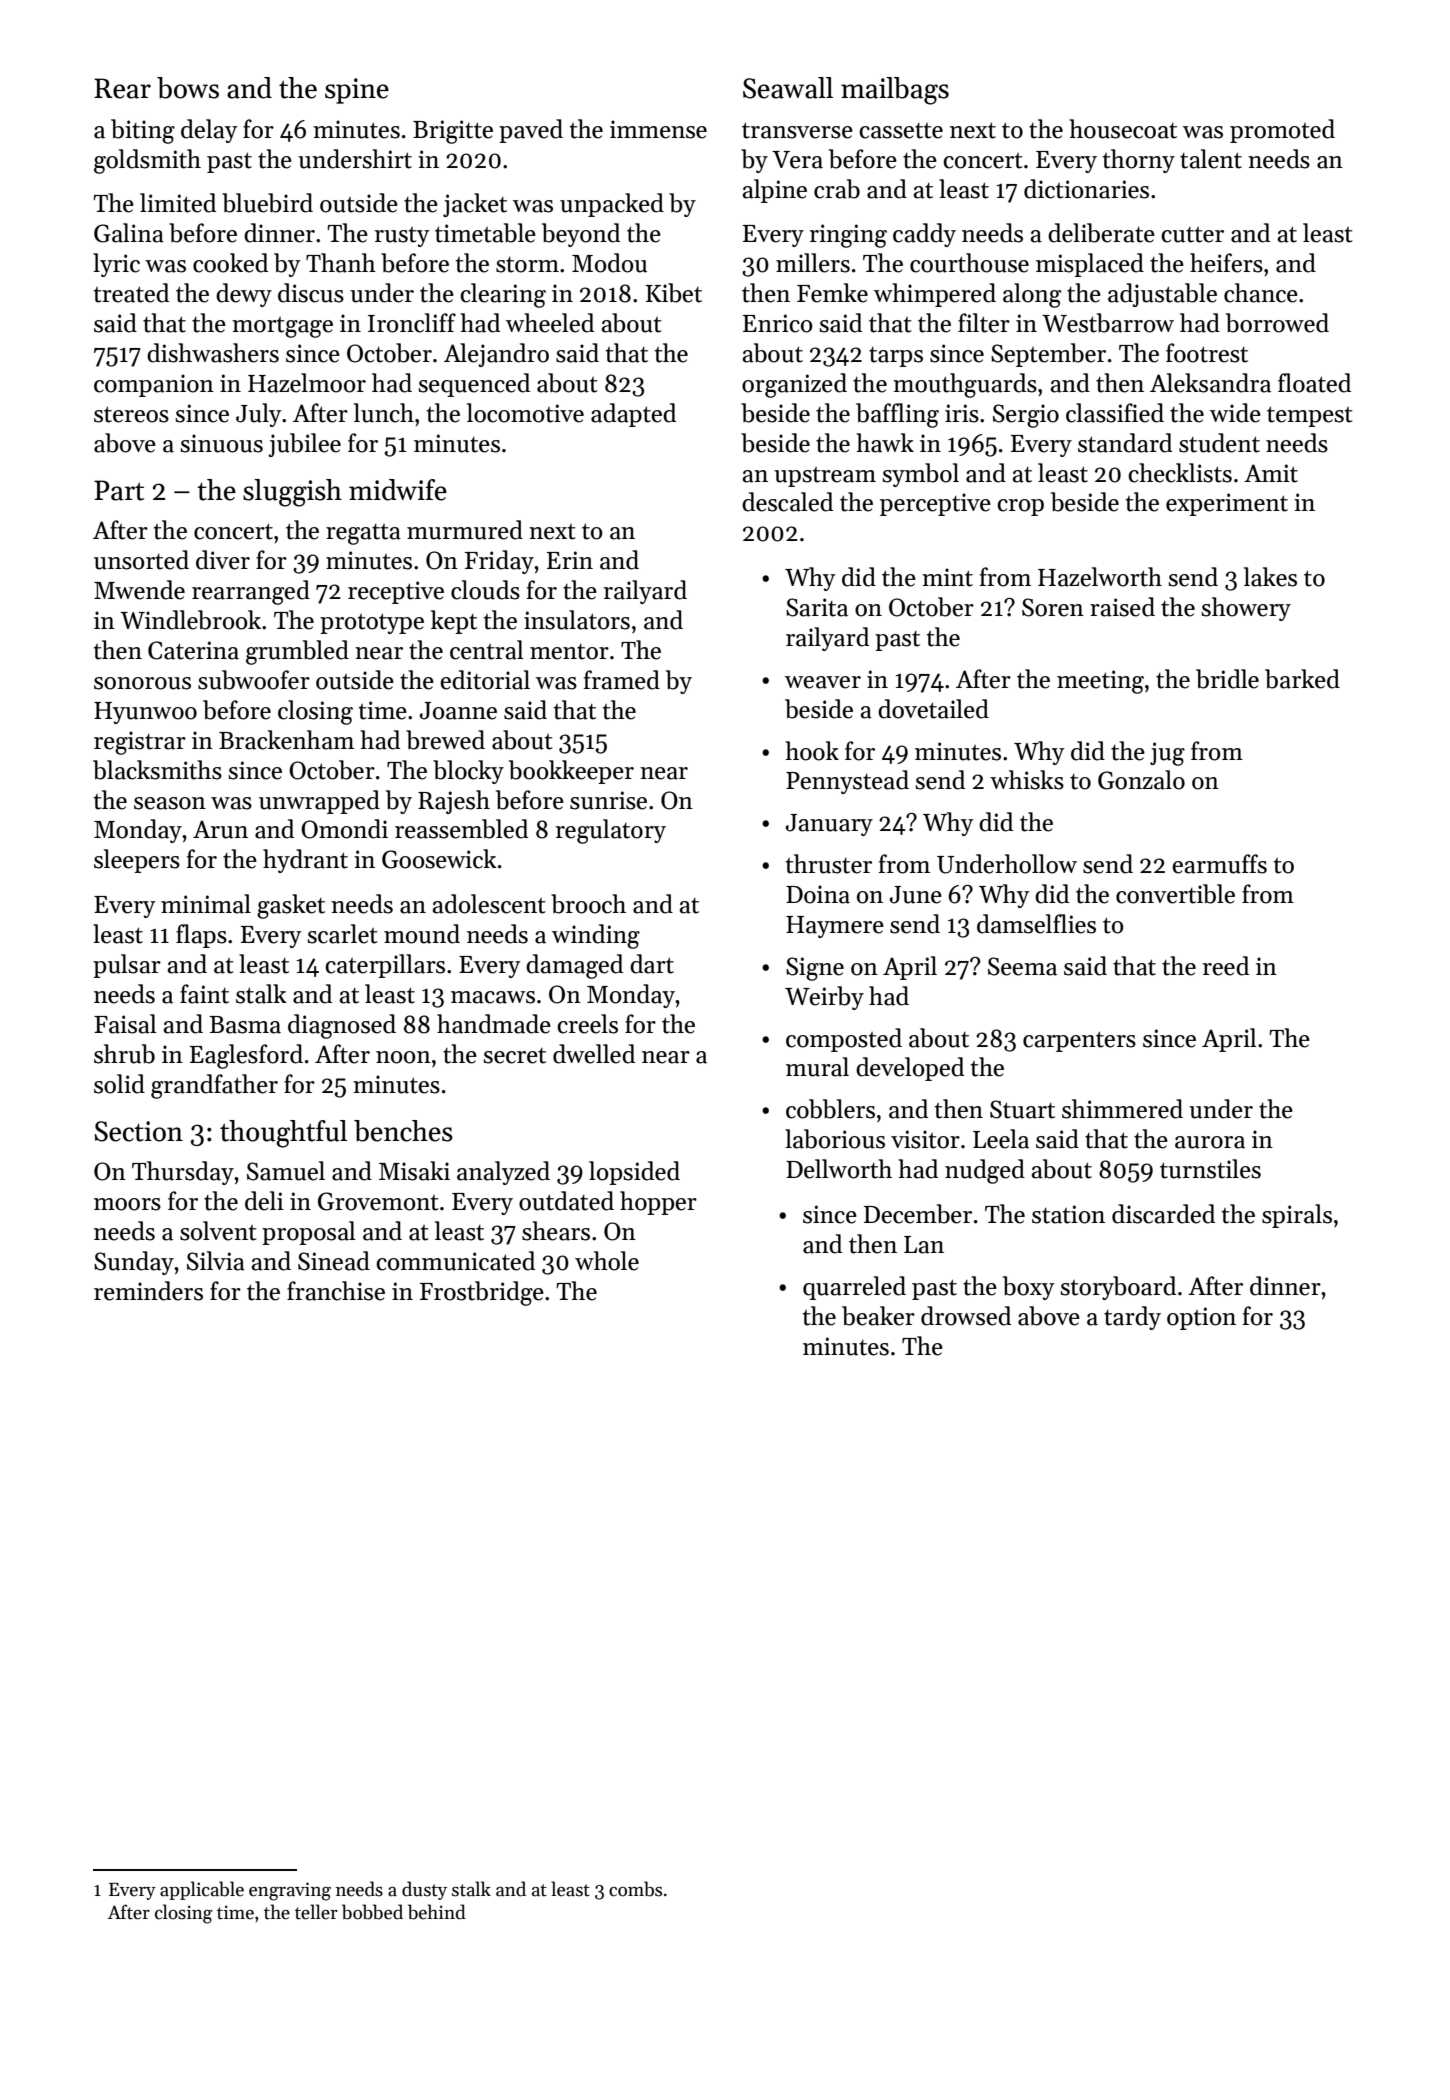 This page has width=1450, height=2100. What do you see at coordinates (837, 189) in the page?
I see `crab` at bounding box center [837, 189].
